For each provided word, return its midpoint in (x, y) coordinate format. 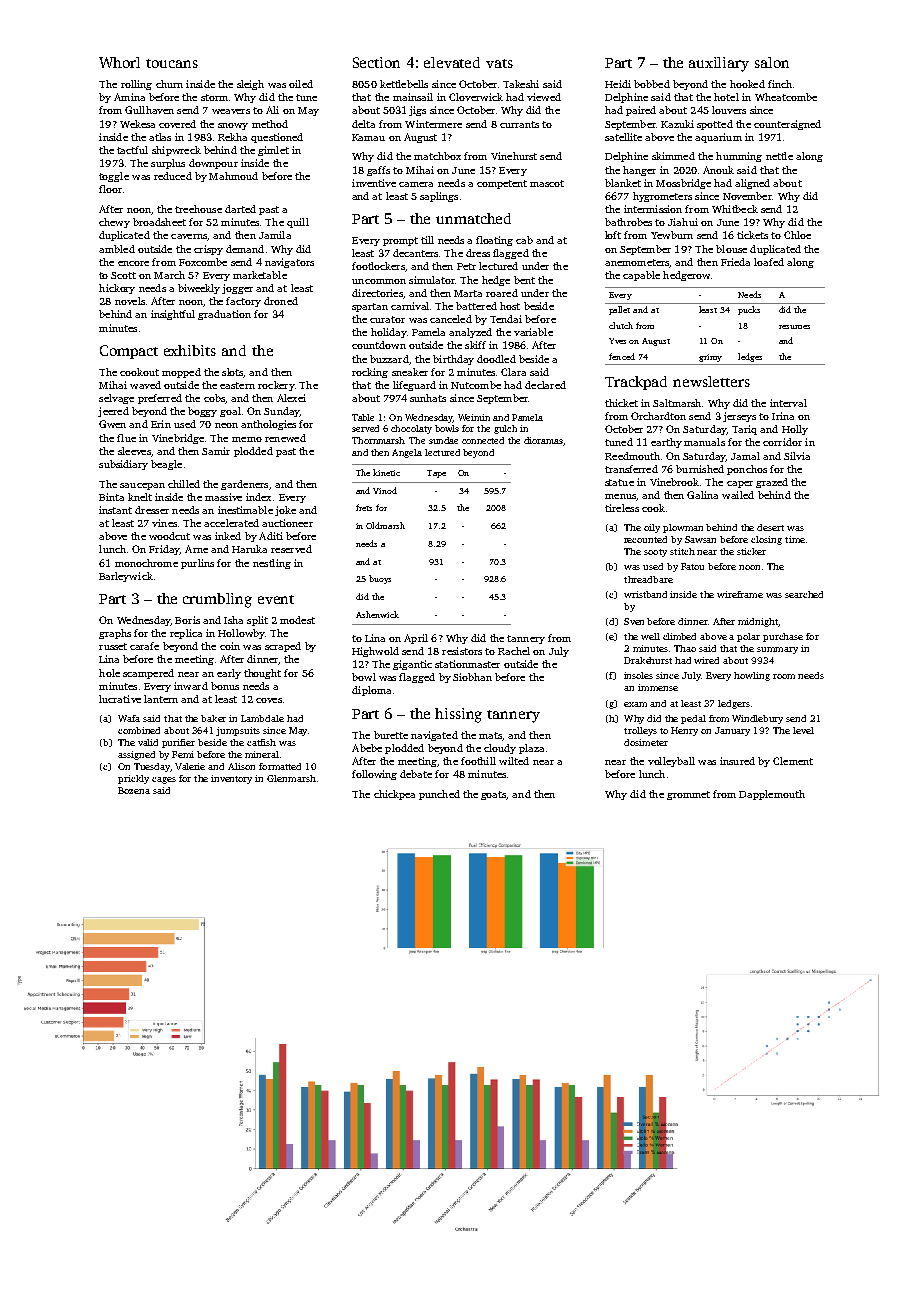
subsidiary (123, 465)
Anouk (718, 170)
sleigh (250, 85)
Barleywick (126, 577)
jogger (237, 289)
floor (110, 189)
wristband (645, 594)
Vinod (385, 490)
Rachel (514, 651)
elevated (452, 62)
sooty (655, 553)
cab (524, 240)
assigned (136, 755)
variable (533, 332)
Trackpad (636, 383)
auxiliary (719, 64)
